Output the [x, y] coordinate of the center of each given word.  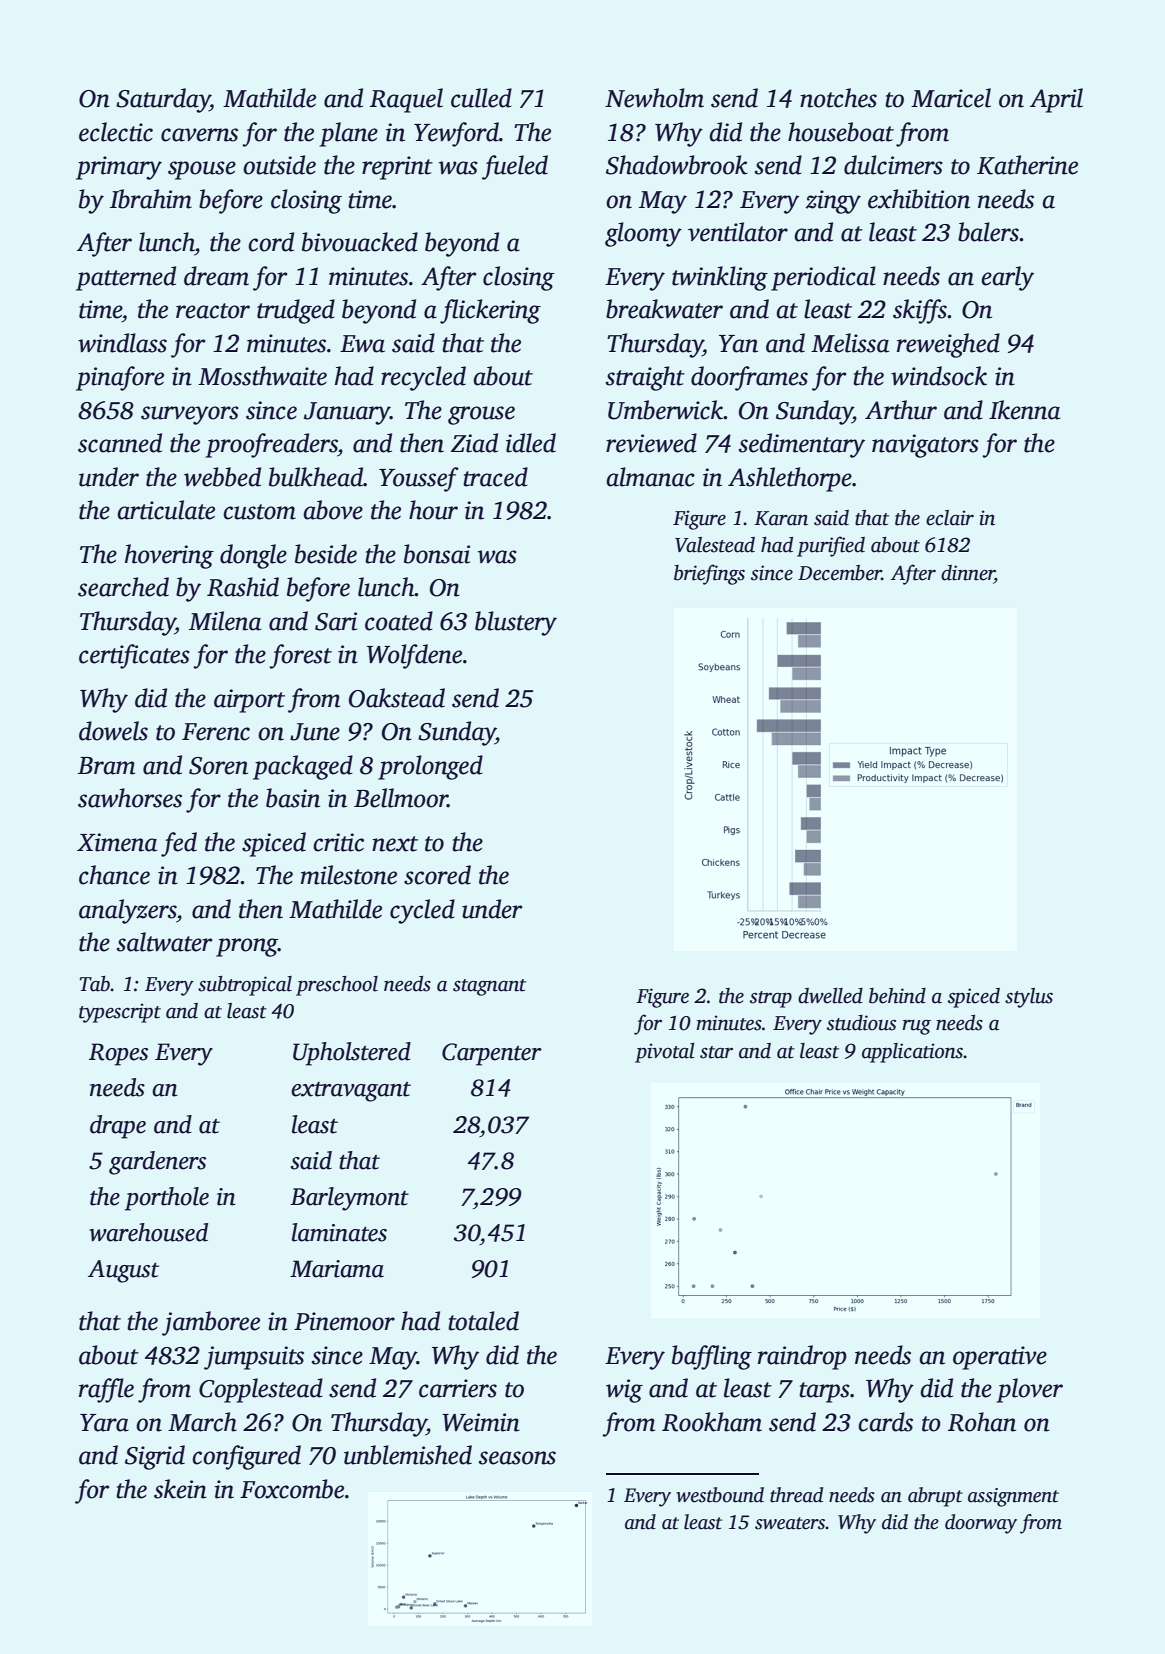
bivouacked [360, 242]
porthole [167, 1199]
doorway [981, 1524]
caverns [199, 135]
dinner [968, 573]
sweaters [790, 1523]
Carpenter [492, 1054]
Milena [225, 621]
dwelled [830, 996]
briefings [709, 574]
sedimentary [802, 445]
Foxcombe [292, 1489]
